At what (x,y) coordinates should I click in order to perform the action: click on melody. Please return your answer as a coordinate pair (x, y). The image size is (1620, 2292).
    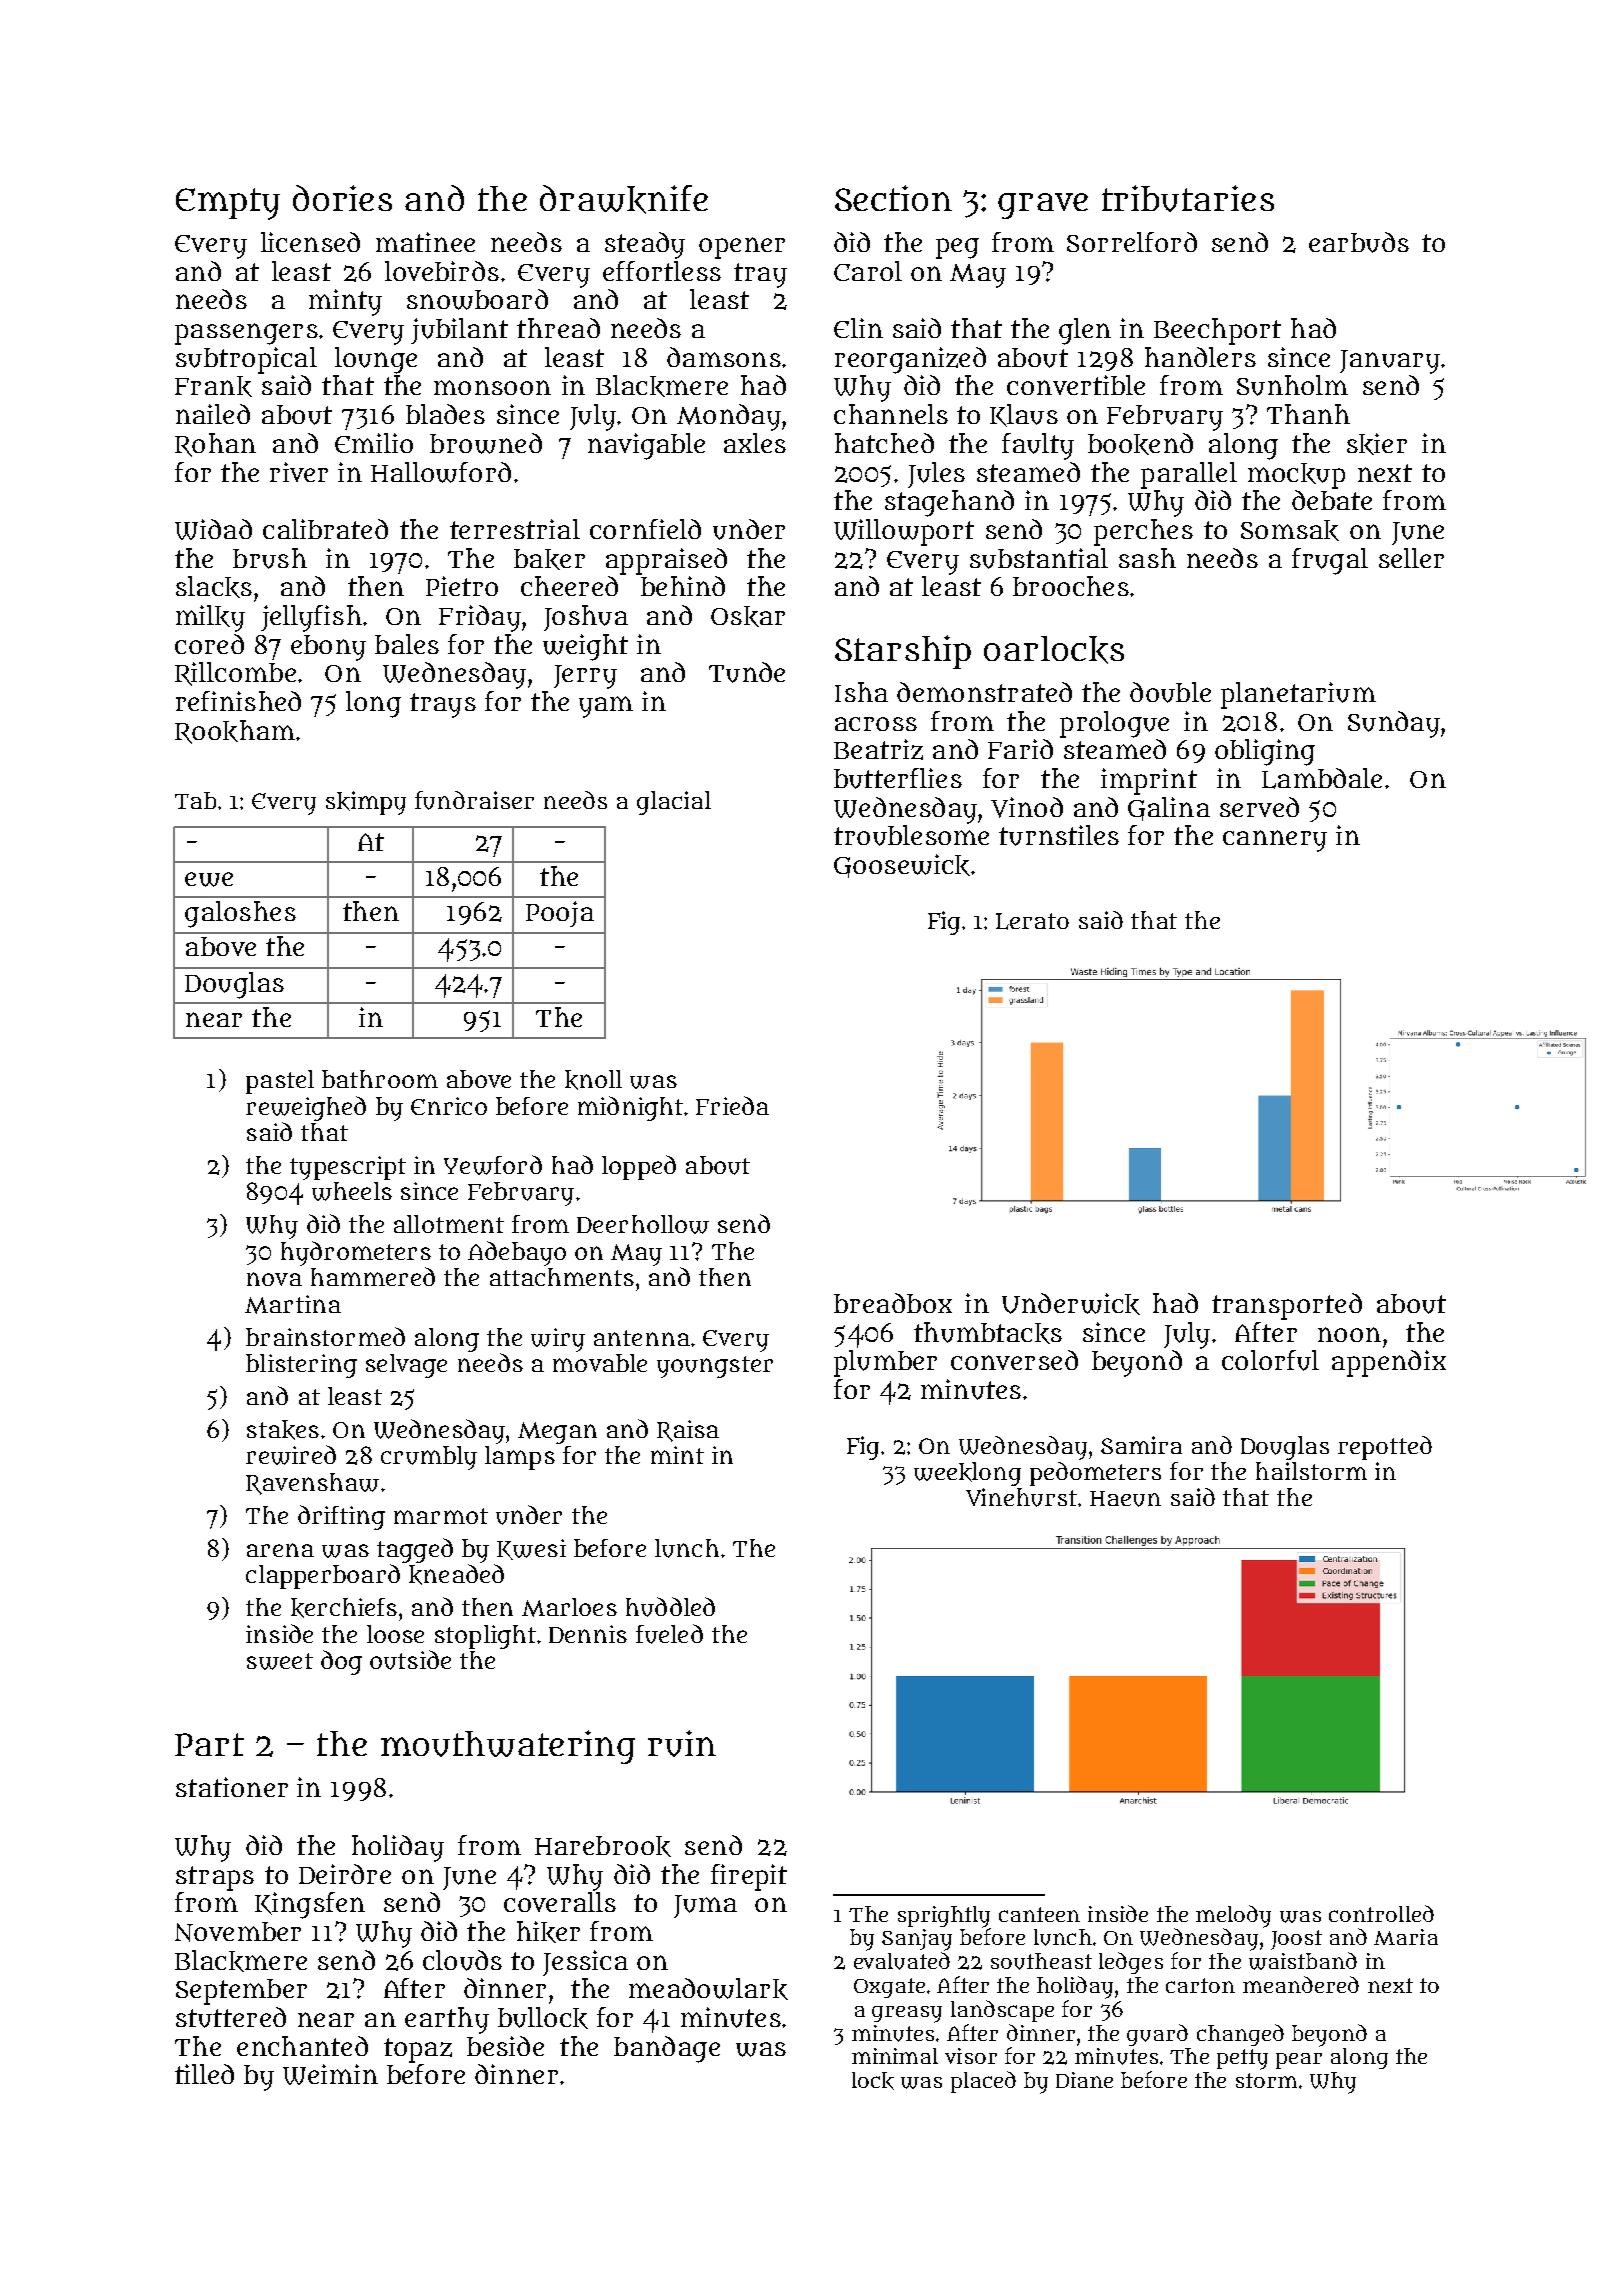
    Looking at the image, I should click on (1233, 1916).
